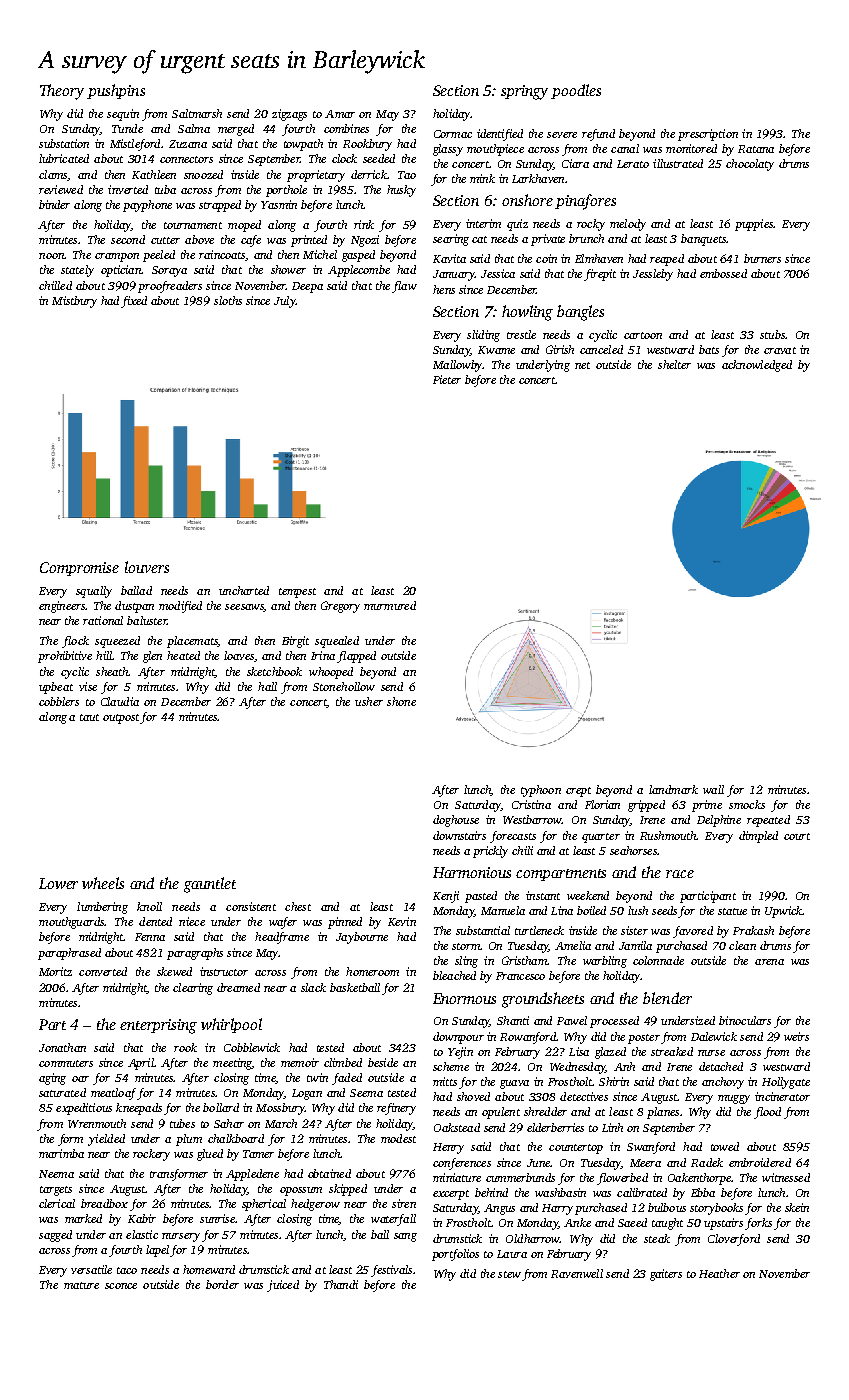  I want to click on Deepa, so click(307, 287).
